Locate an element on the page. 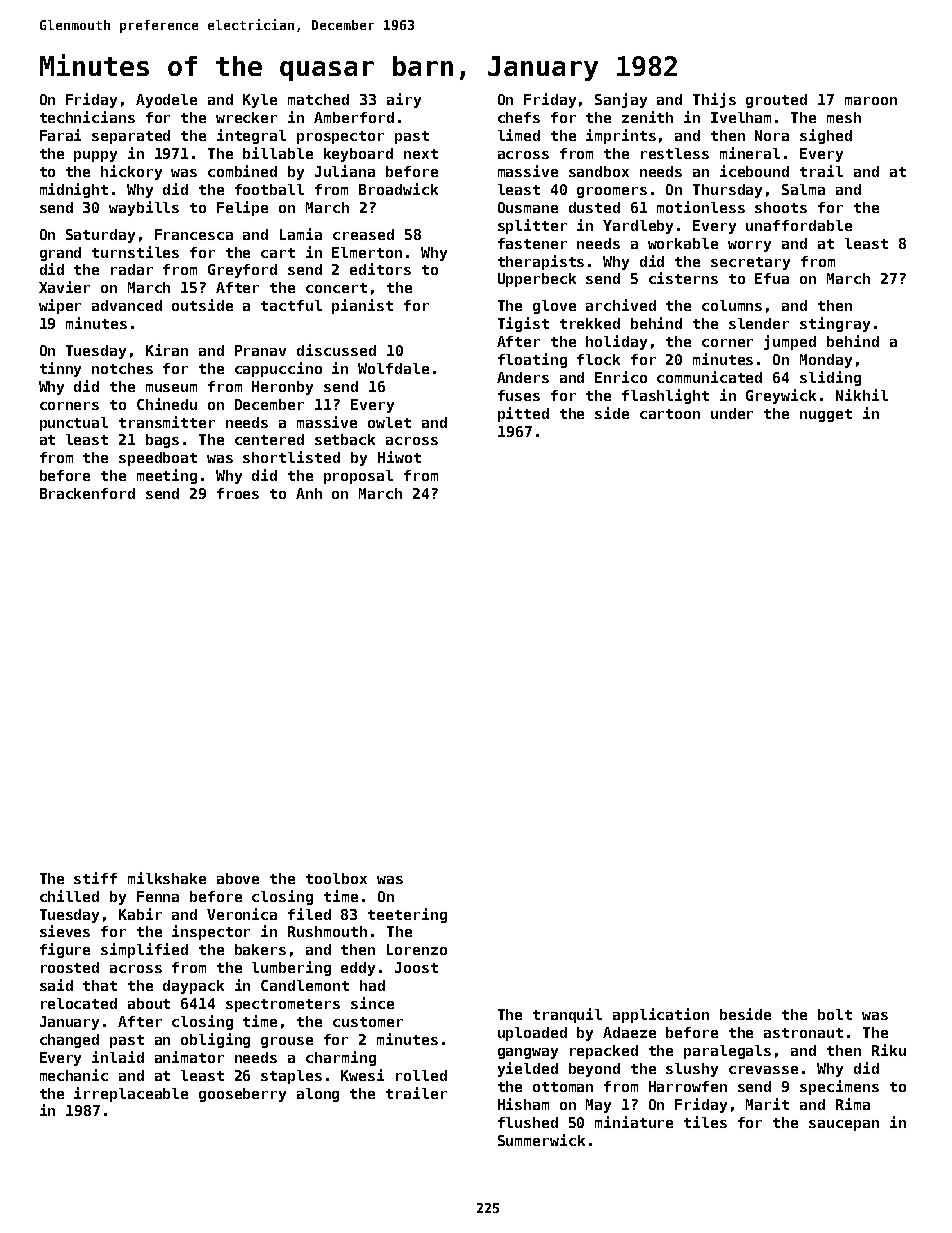 Image resolution: width=952 pixels, height=1233 pixels. mineral is located at coordinates (750, 153).
